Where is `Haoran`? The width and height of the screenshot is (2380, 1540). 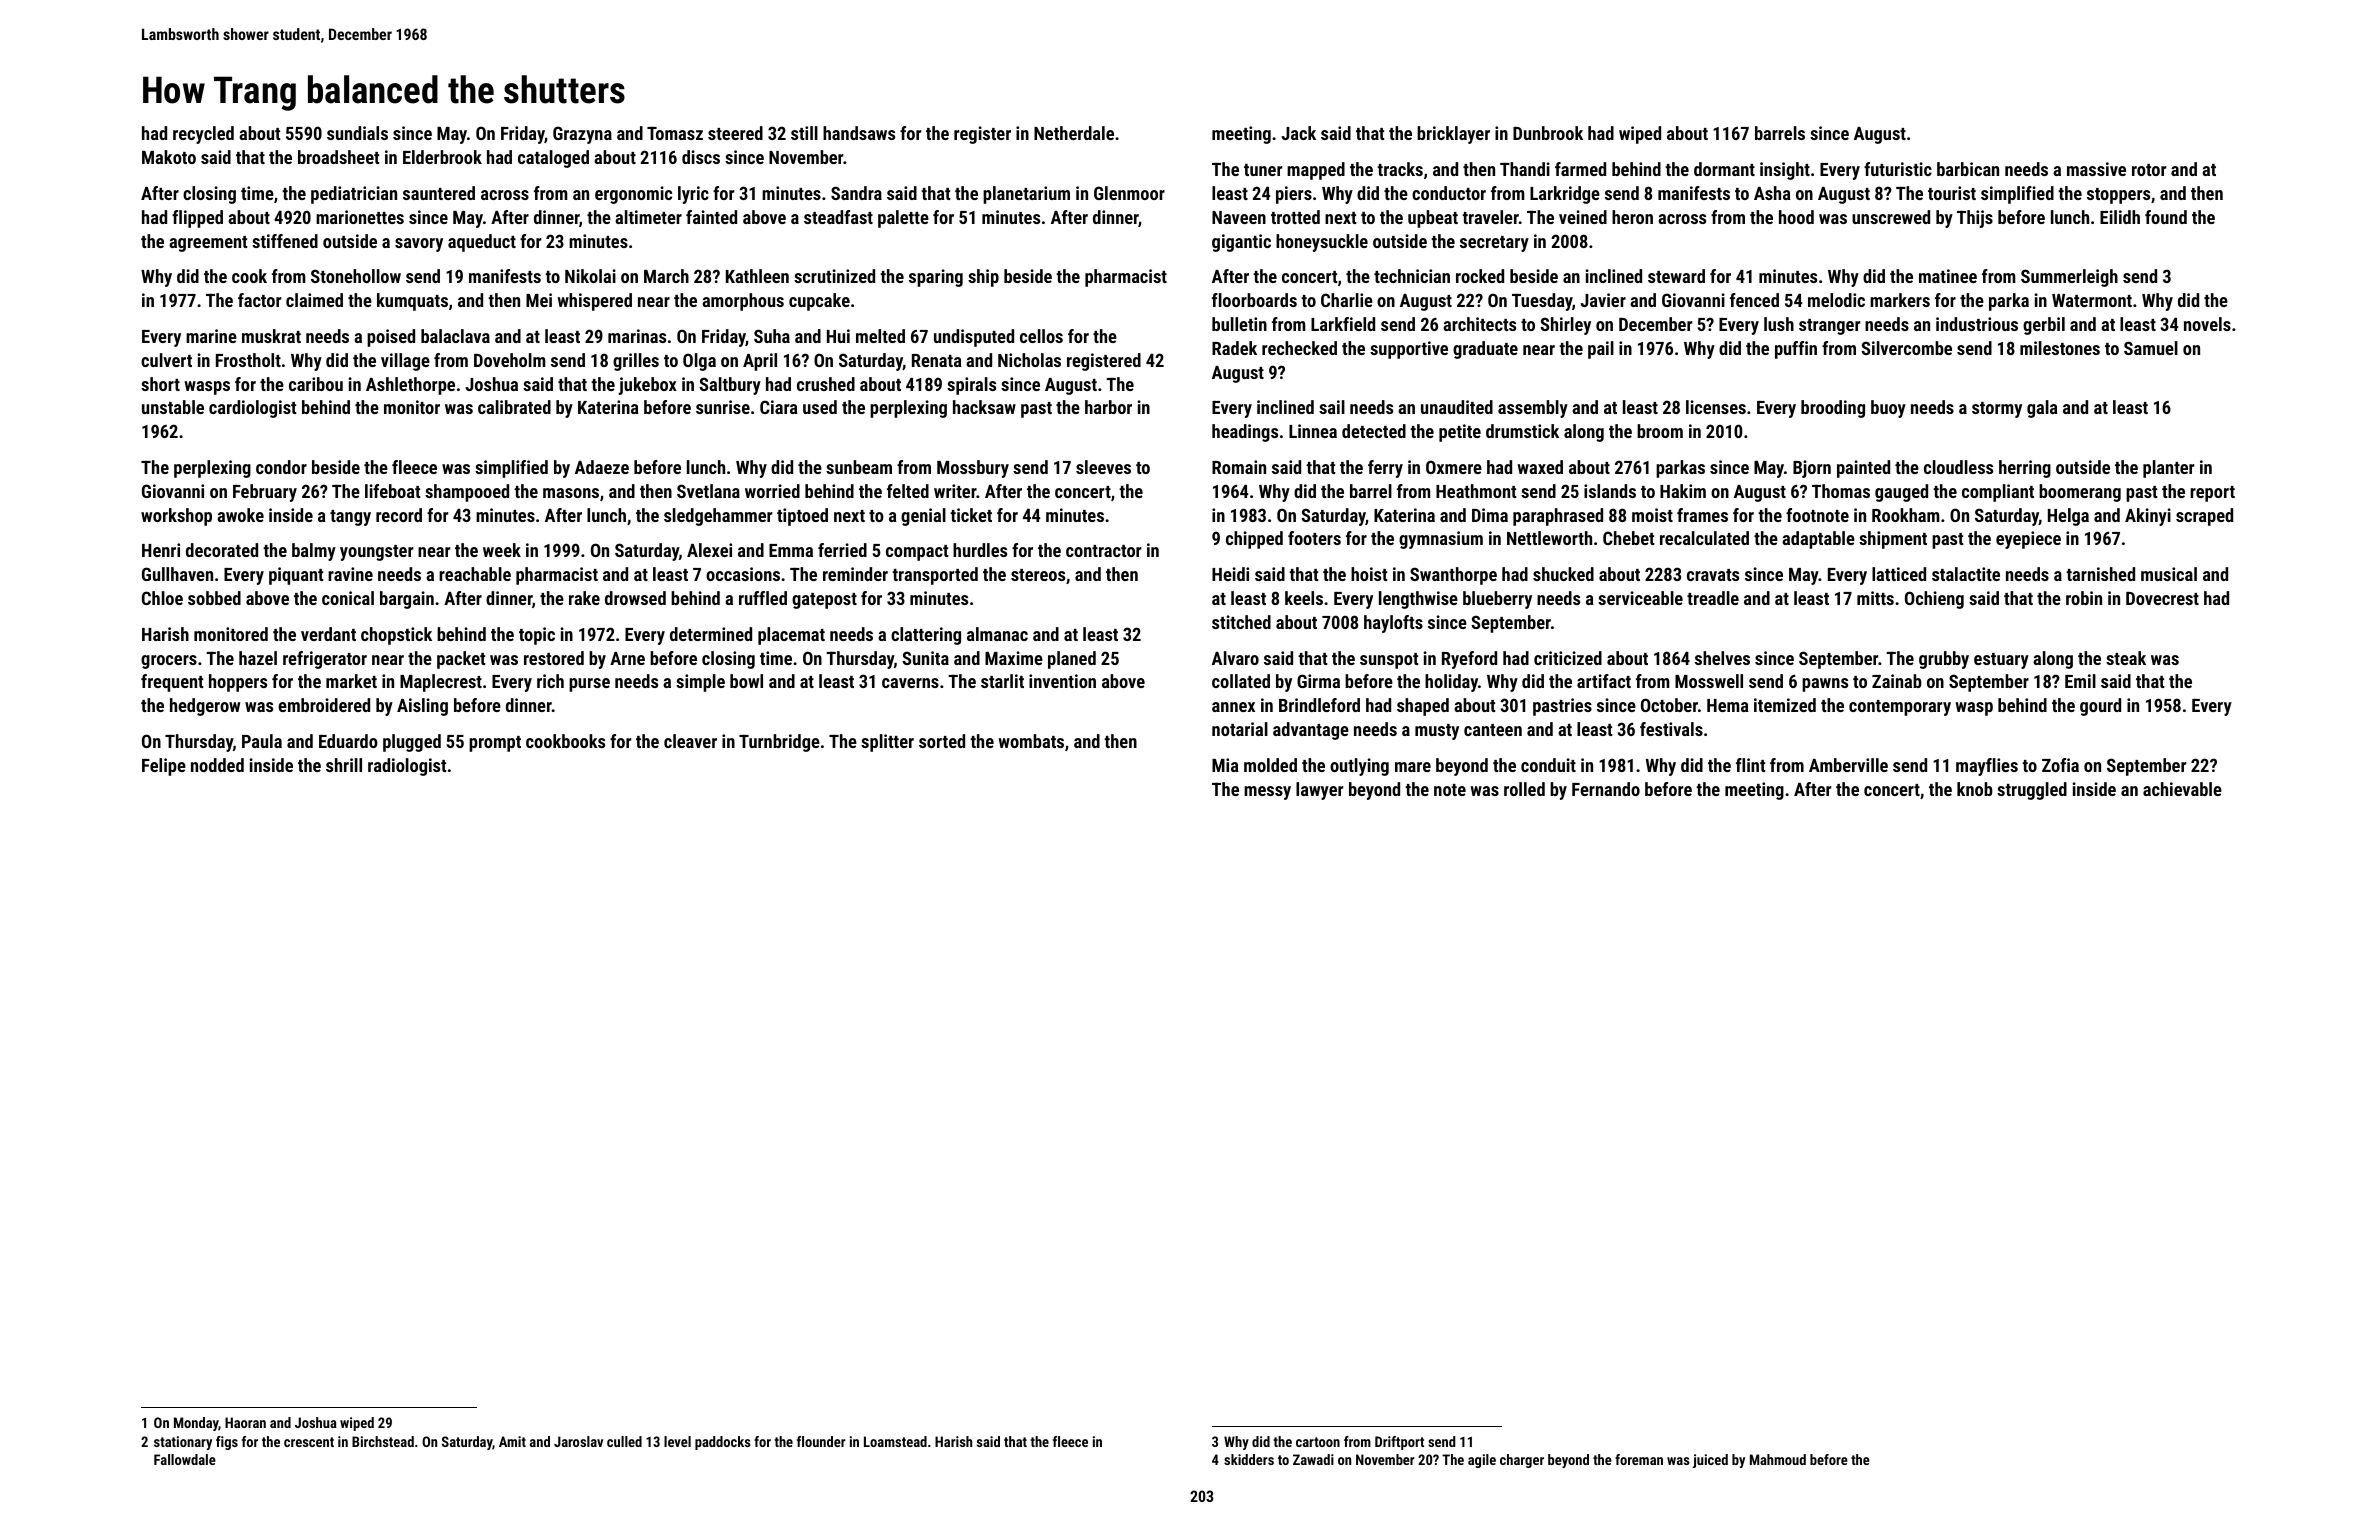 Haoran is located at coordinates (245, 1422).
